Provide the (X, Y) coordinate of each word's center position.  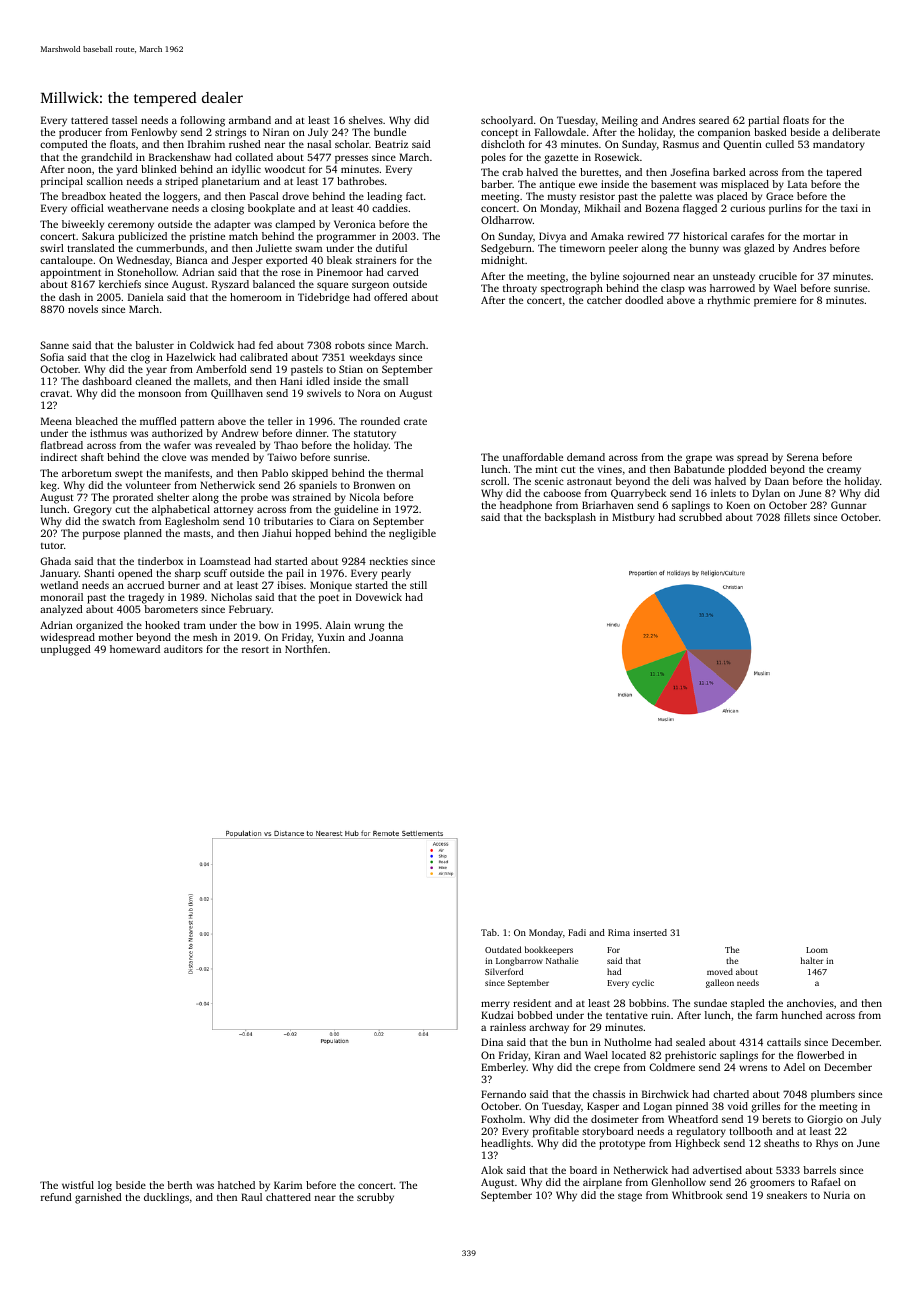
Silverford (504, 971)
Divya (552, 237)
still (418, 585)
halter (812, 960)
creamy (844, 471)
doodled (644, 300)
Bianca (192, 260)
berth (179, 1185)
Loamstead (225, 561)
